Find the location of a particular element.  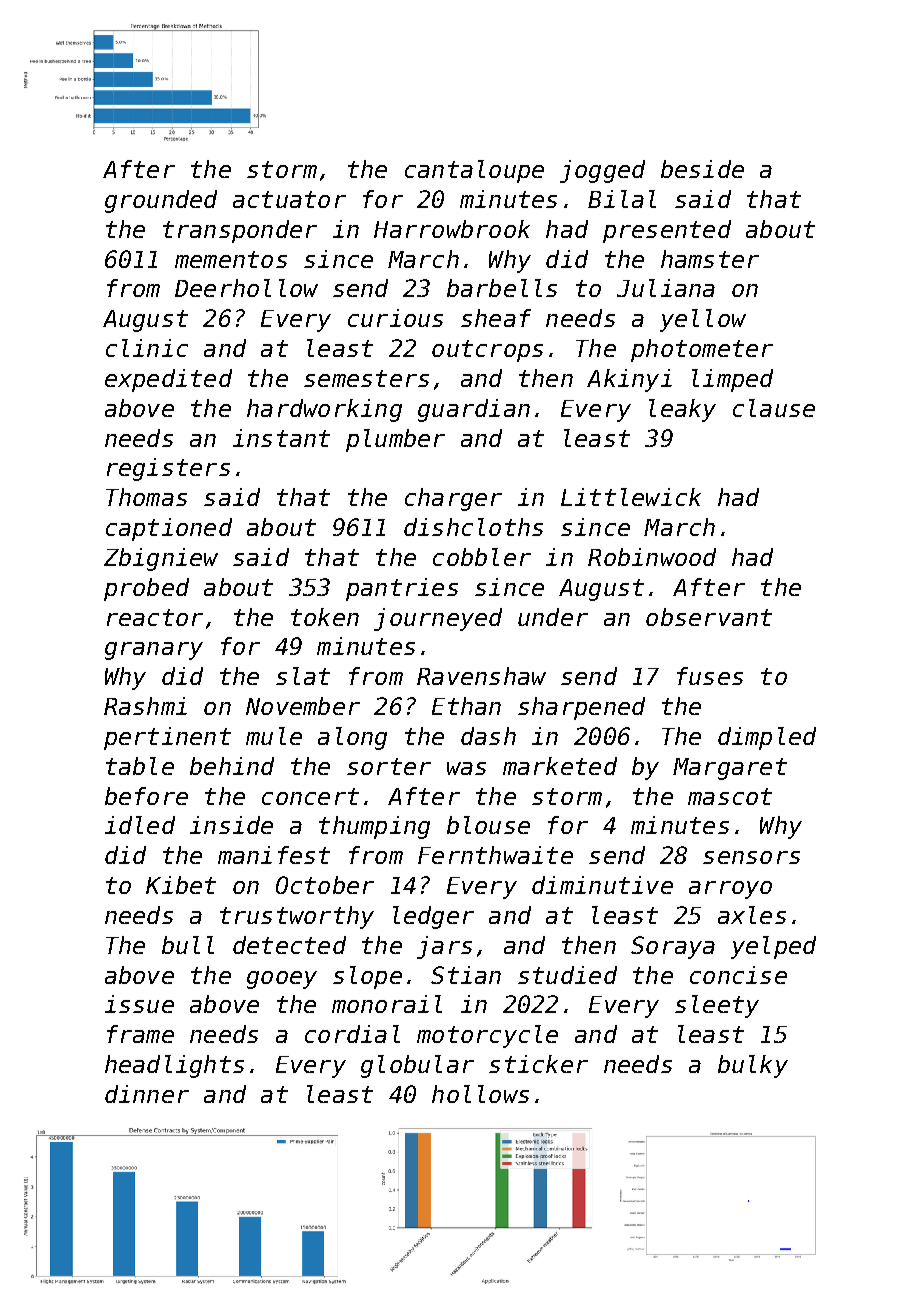

under is located at coordinates (553, 617).
